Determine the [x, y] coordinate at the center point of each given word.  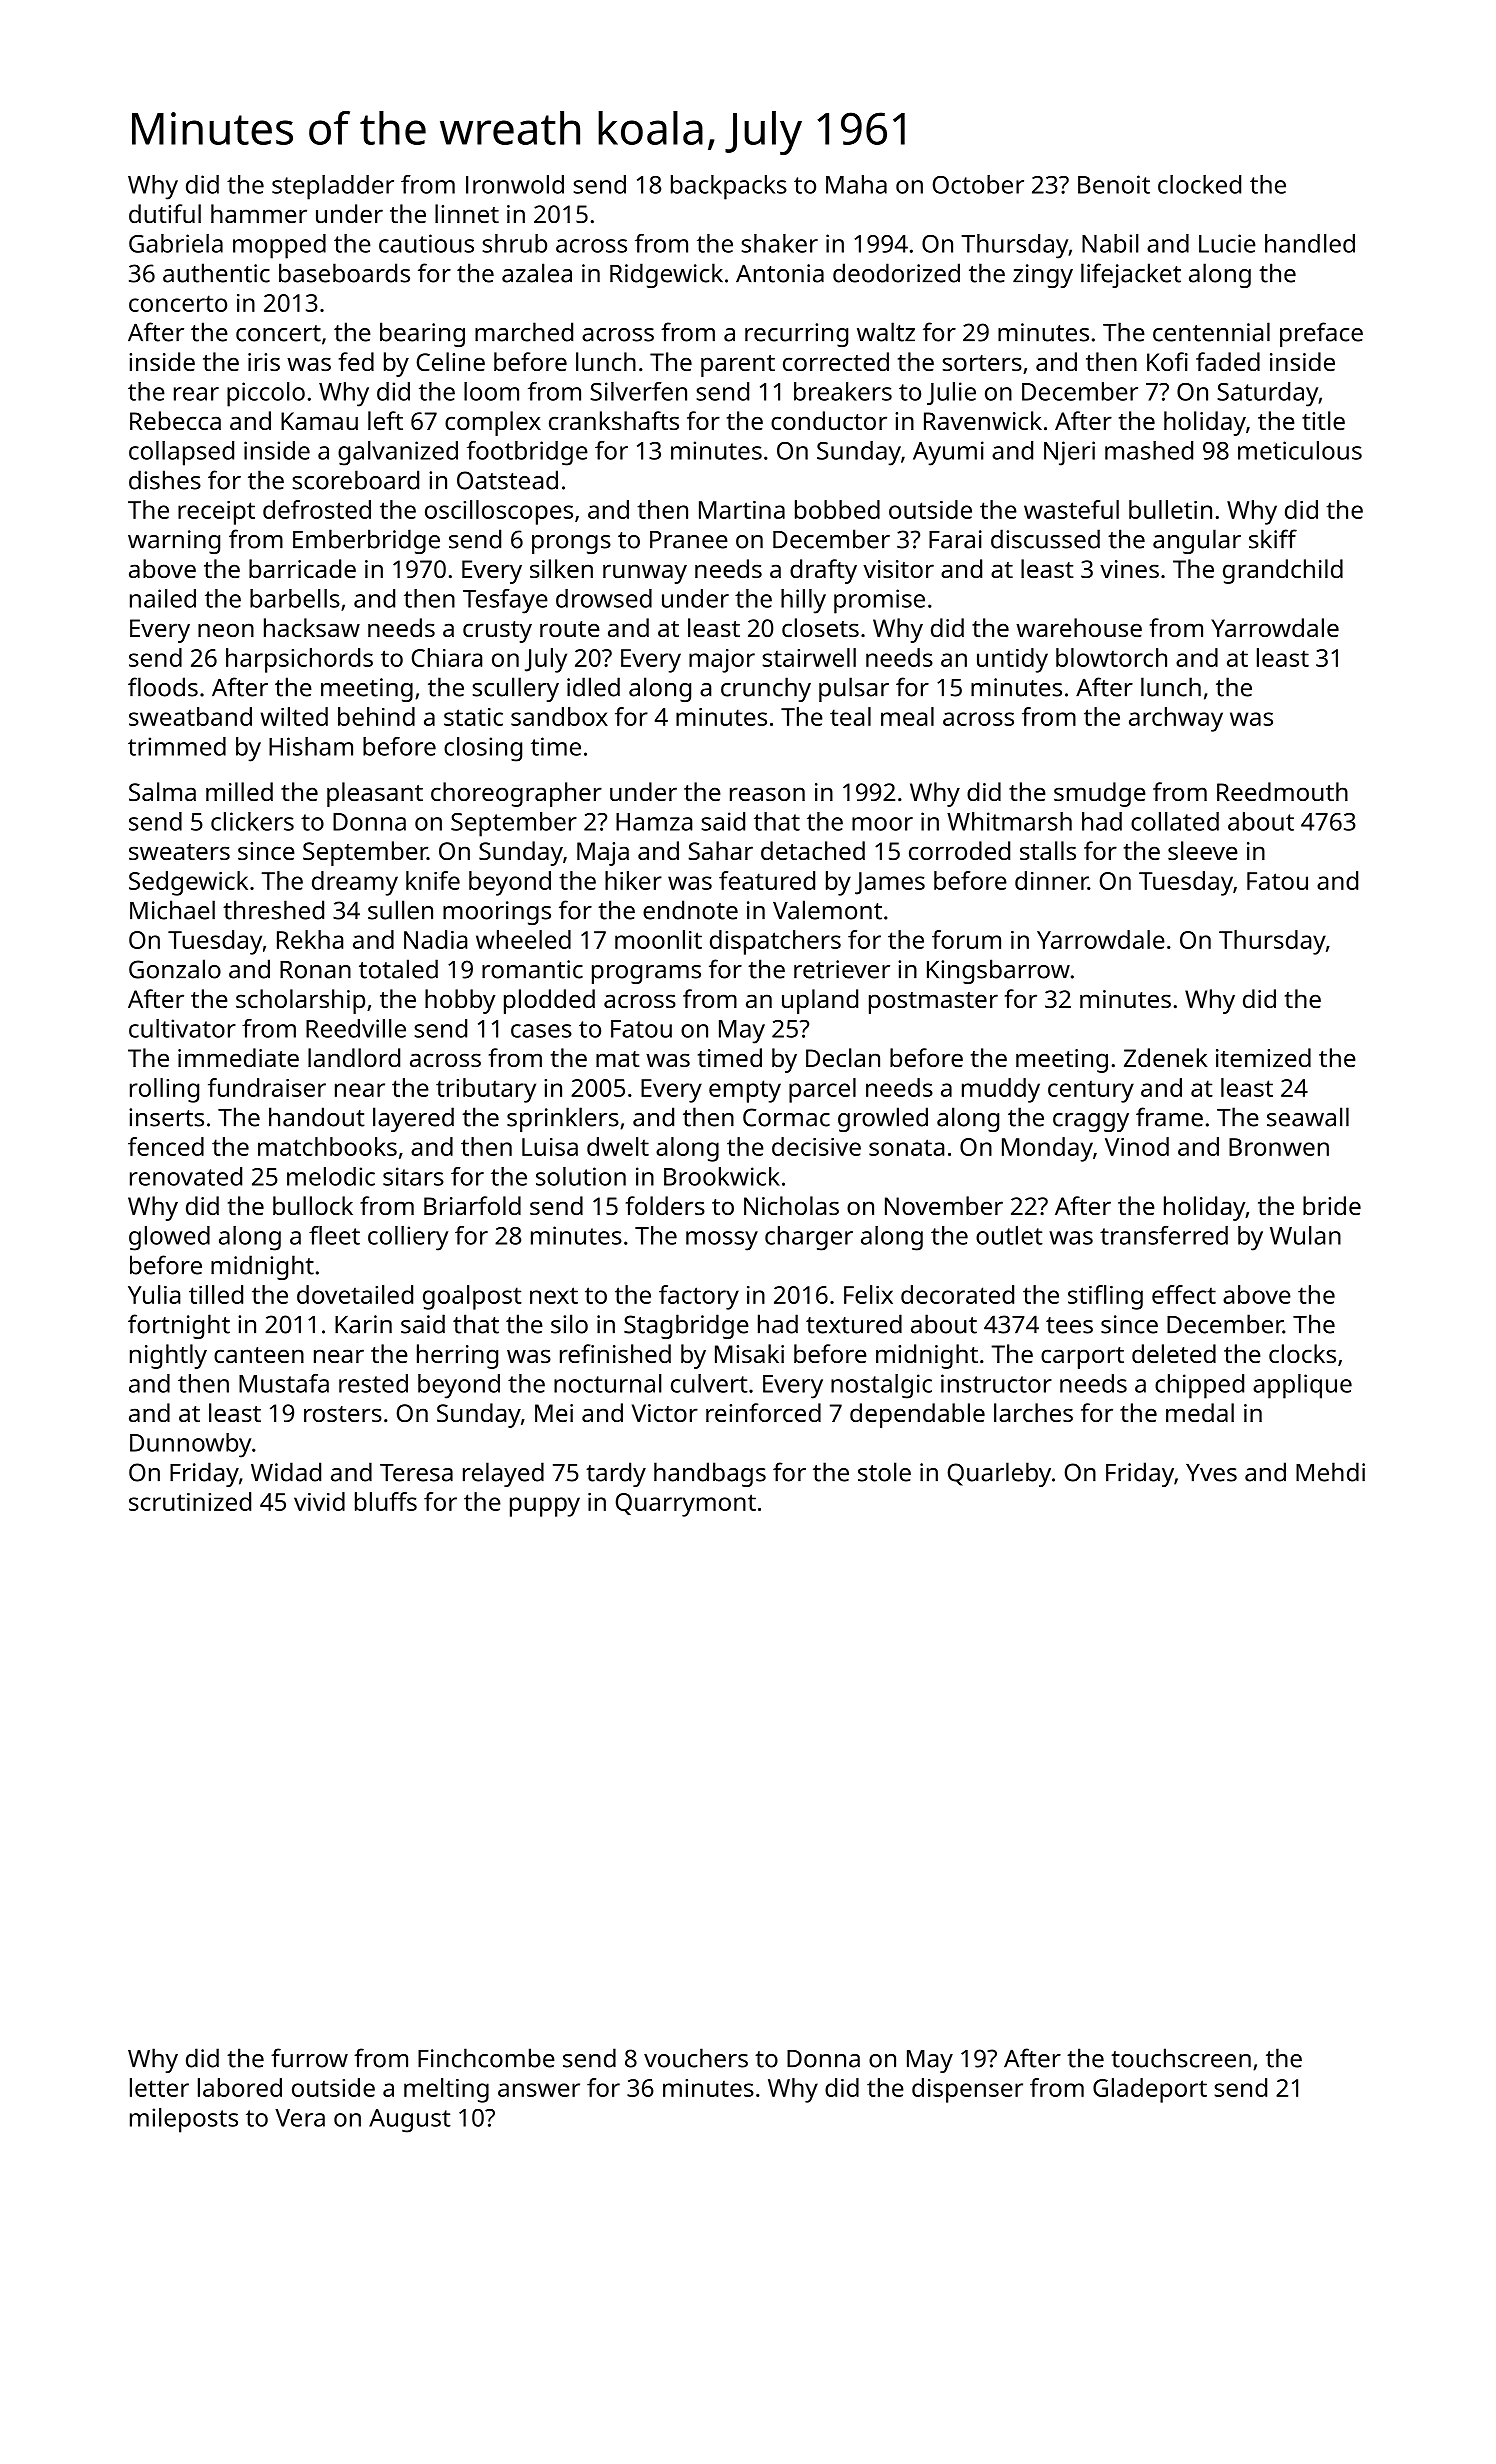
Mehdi [1330, 1472]
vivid [319, 1501]
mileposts [184, 2120]
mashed [1149, 450]
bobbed [837, 509]
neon [226, 630]
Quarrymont [686, 1505]
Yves [1211, 1473]
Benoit [1114, 184]
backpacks [729, 187]
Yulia [154, 1294]
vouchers [696, 2058]
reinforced [763, 1412]
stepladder [333, 187]
